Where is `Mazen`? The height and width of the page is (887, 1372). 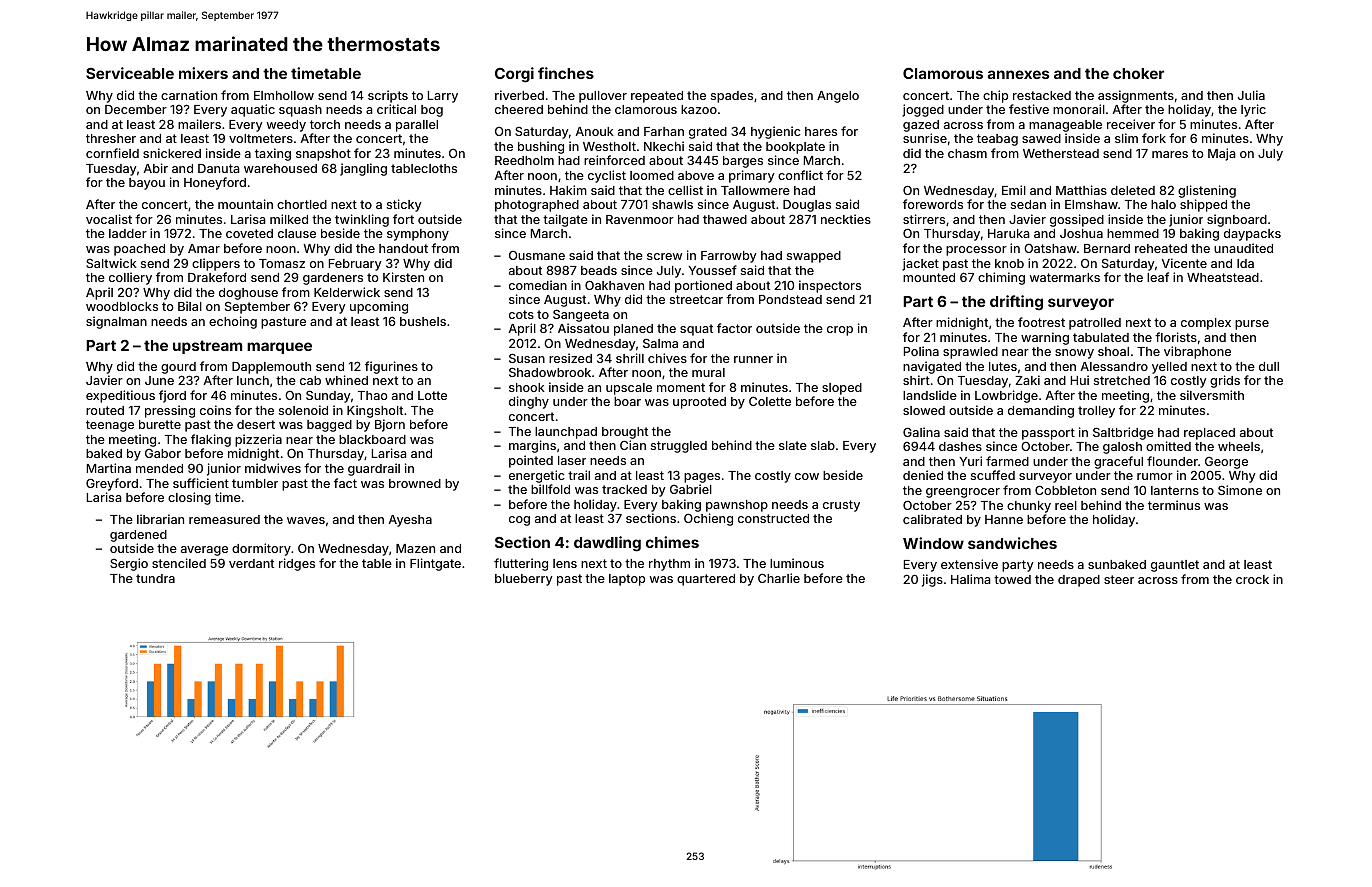 Mazen is located at coordinates (415, 548).
